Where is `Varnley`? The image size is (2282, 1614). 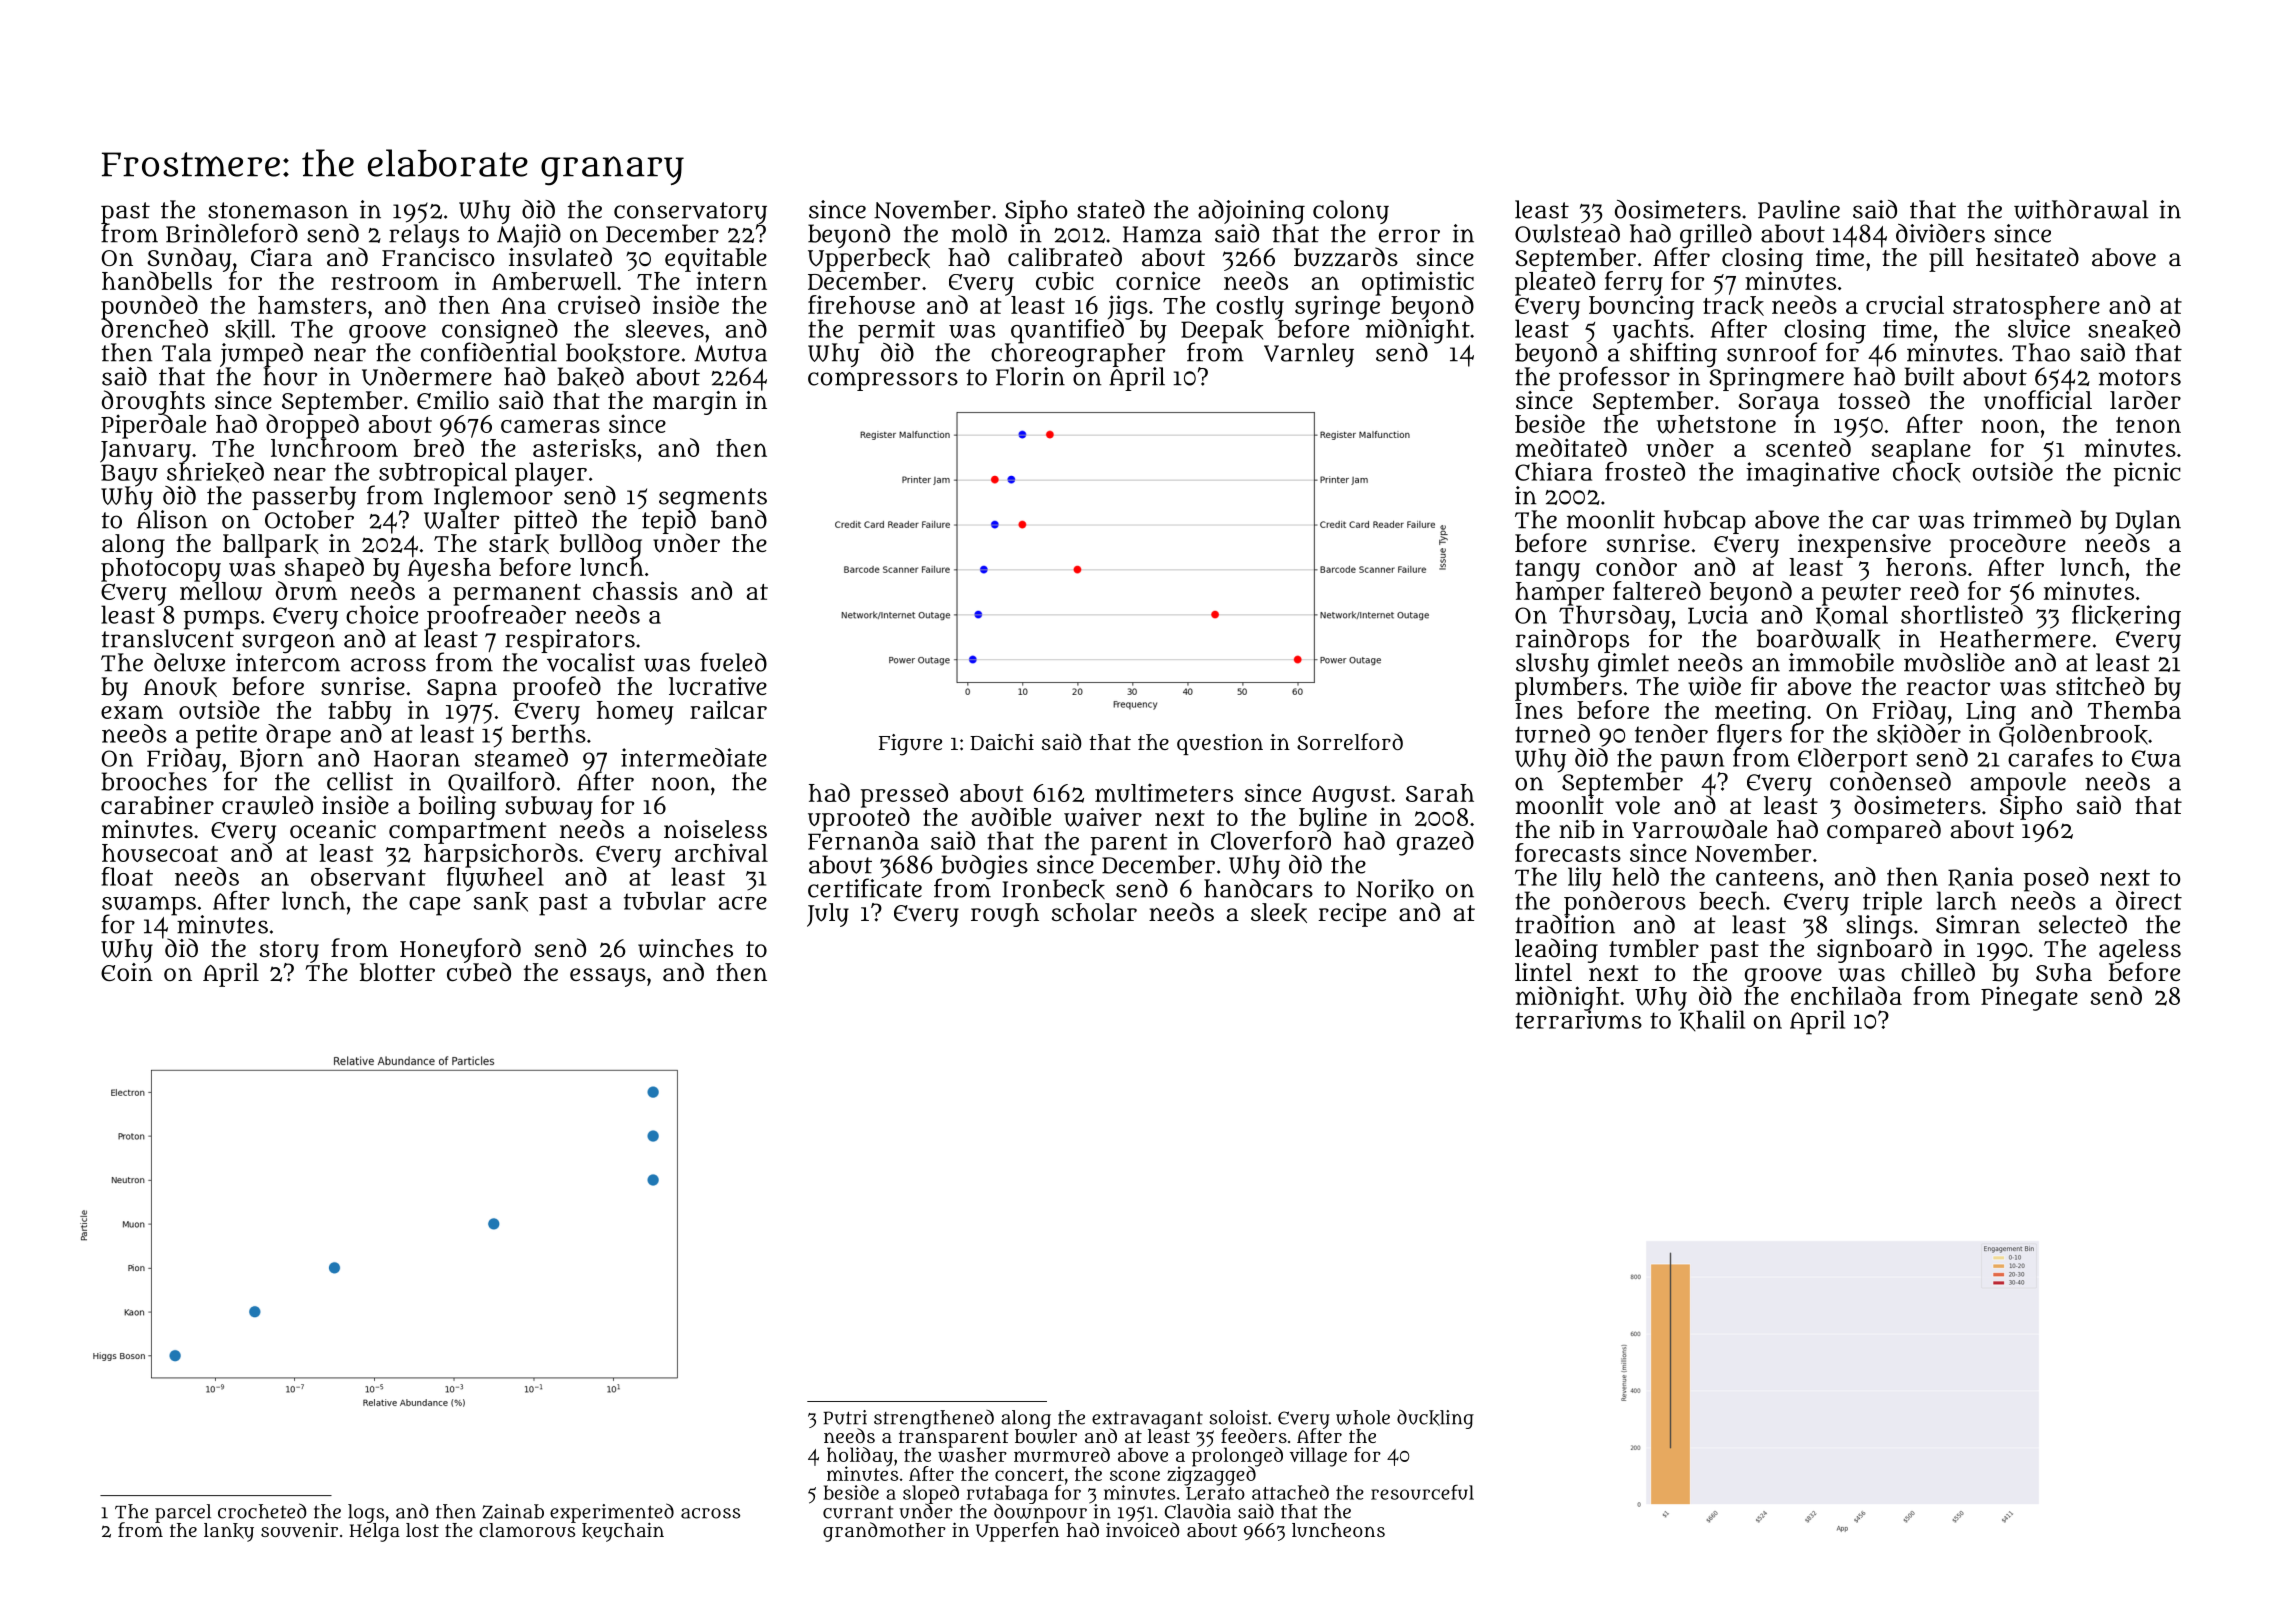 Varnley is located at coordinates (1309, 355).
